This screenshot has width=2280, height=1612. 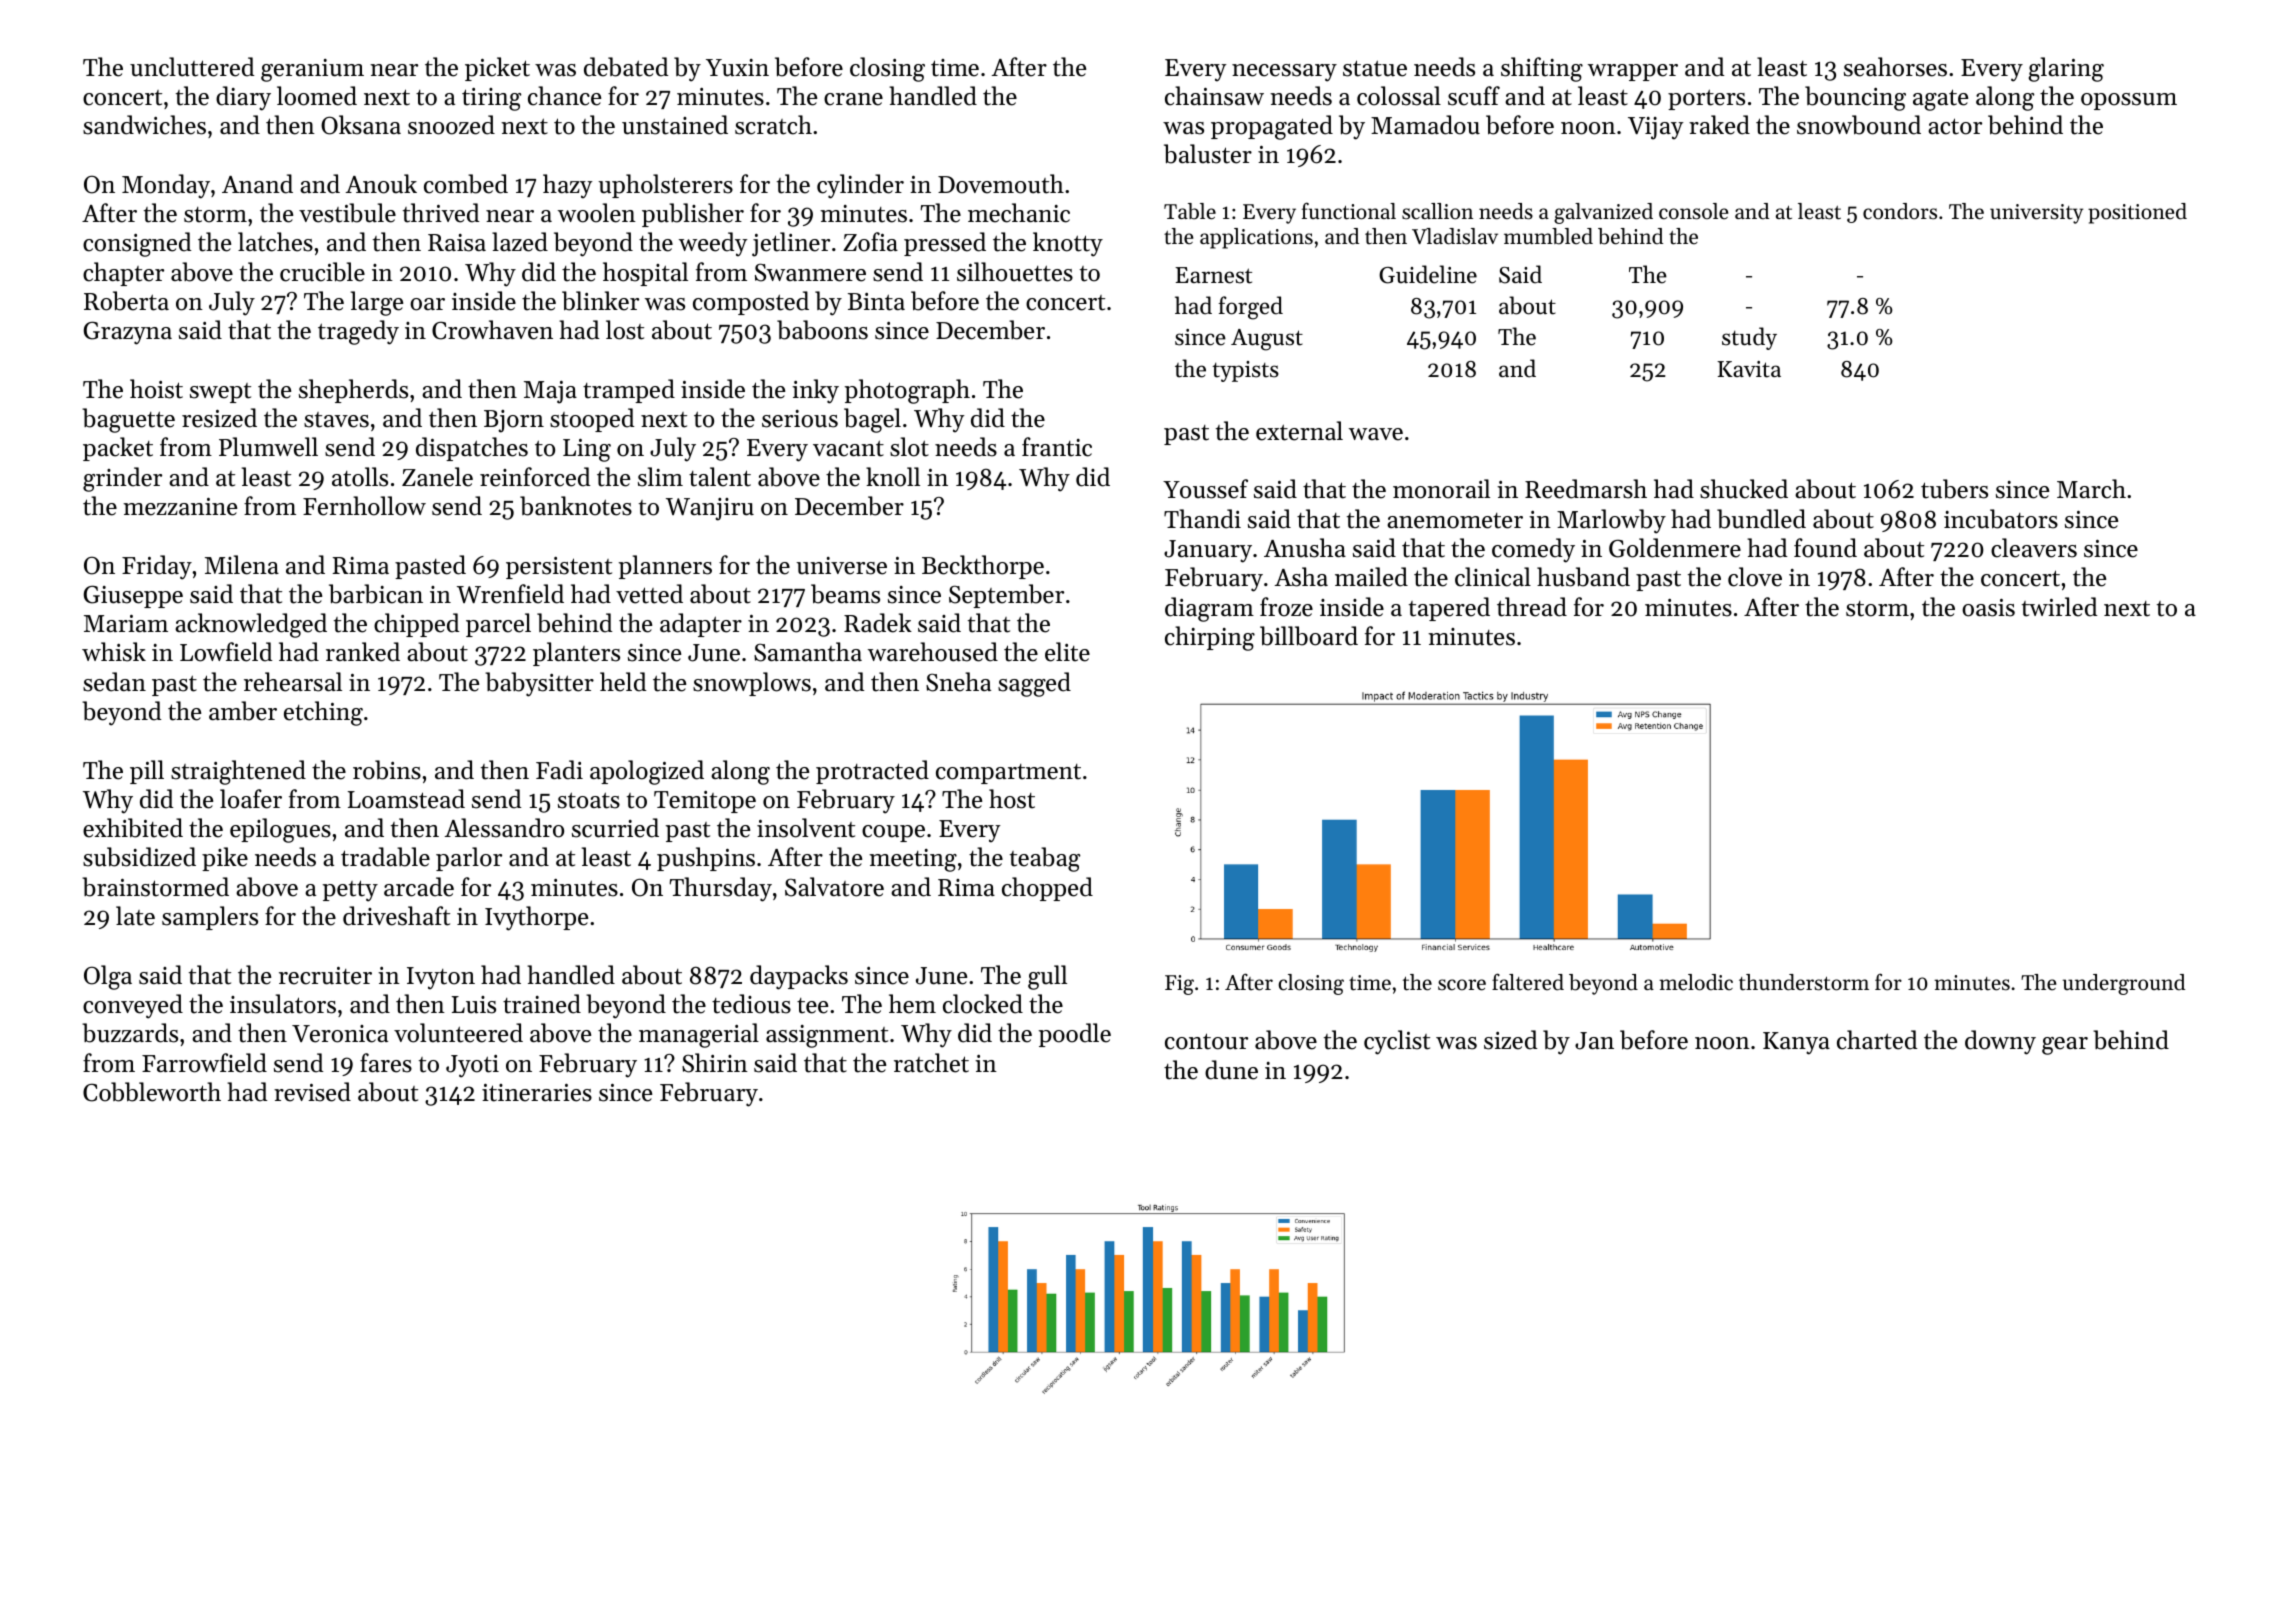 What do you see at coordinates (210, 918) in the screenshot?
I see `samplers` at bounding box center [210, 918].
